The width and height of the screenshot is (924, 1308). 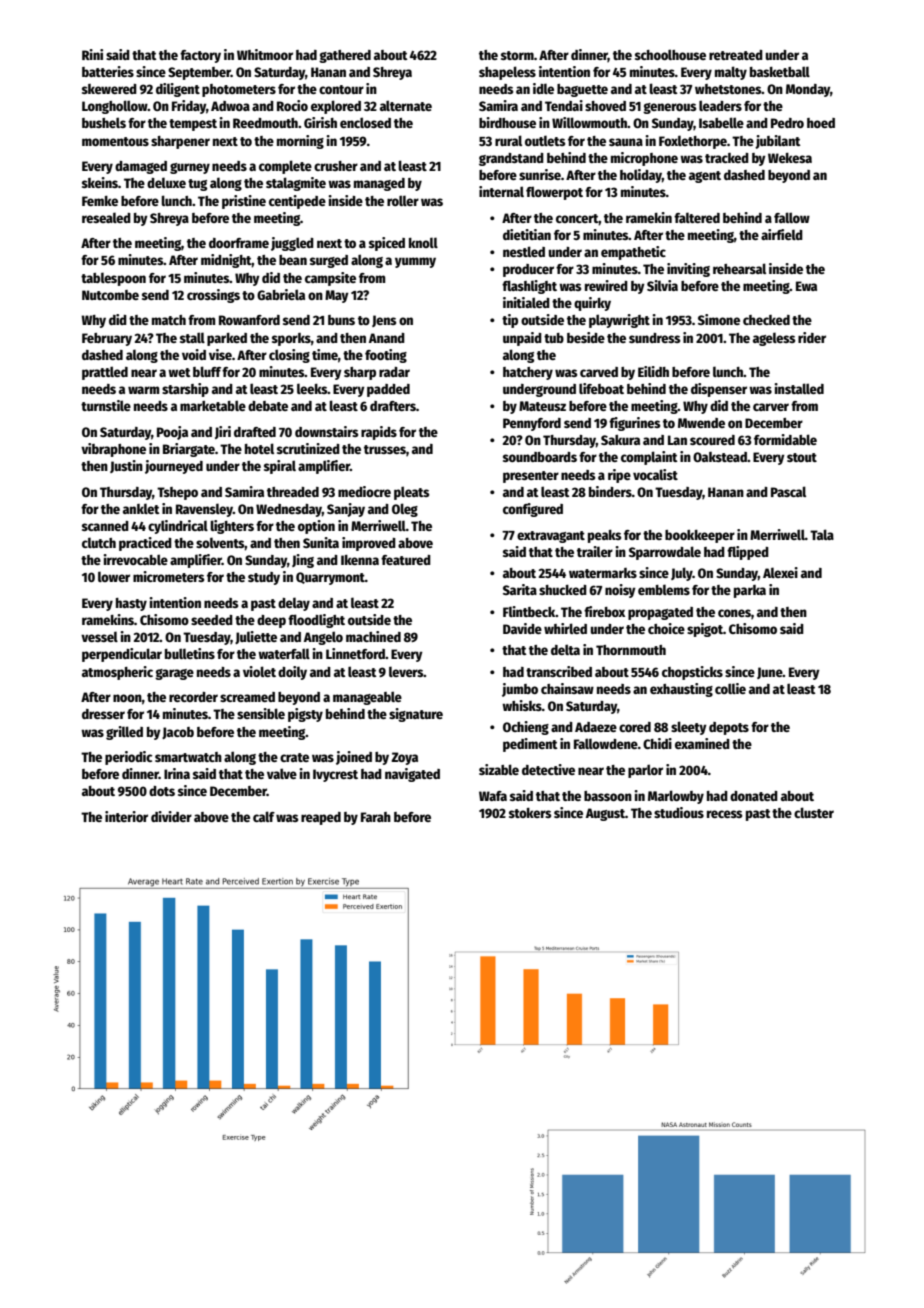 I want to click on rehearsal, so click(x=739, y=268).
